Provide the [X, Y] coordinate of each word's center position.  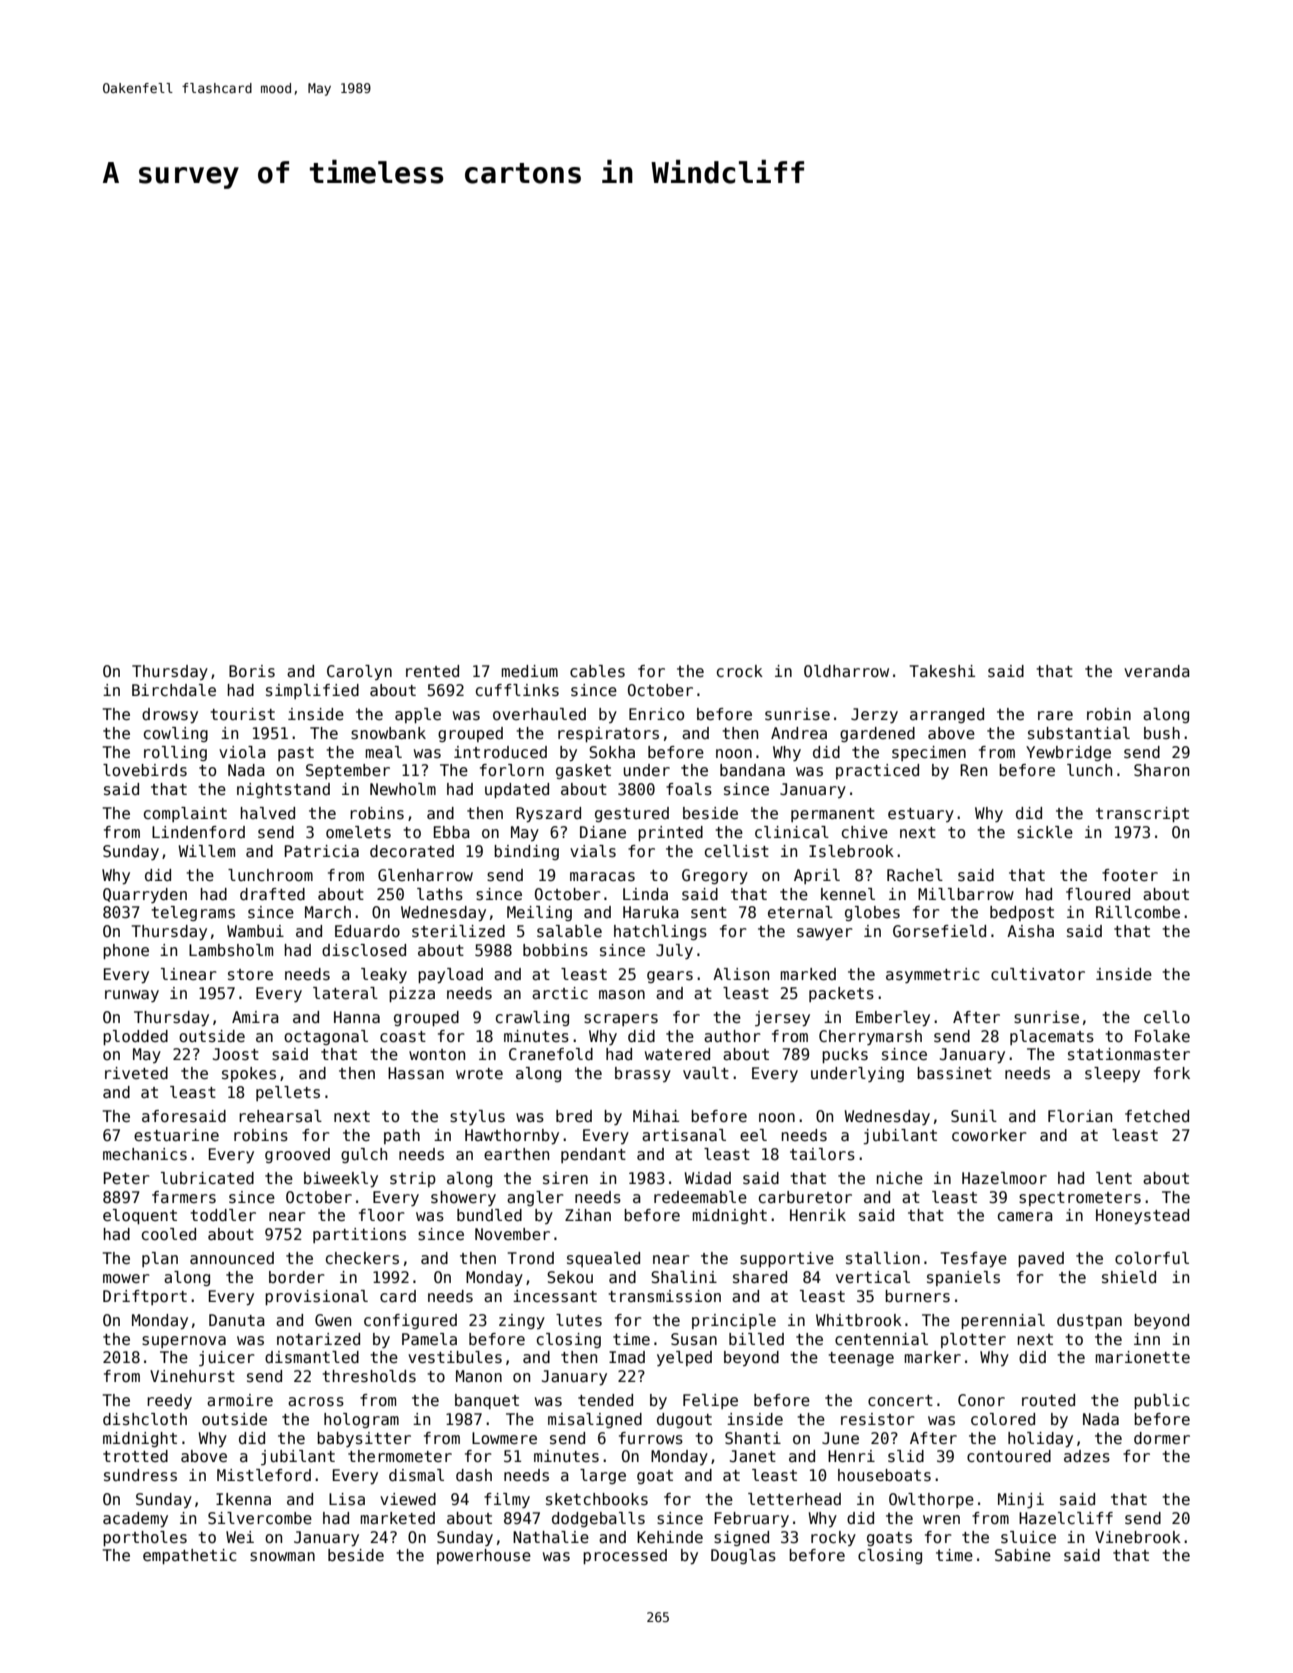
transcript [1142, 814]
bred [574, 1116]
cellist [737, 851]
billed [756, 1339]
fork [1172, 1073]
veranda [1157, 671]
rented [432, 671]
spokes [249, 1074]
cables [597, 671]
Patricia [322, 851]
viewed [408, 1499]
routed [1048, 1400]
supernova [184, 1342]
